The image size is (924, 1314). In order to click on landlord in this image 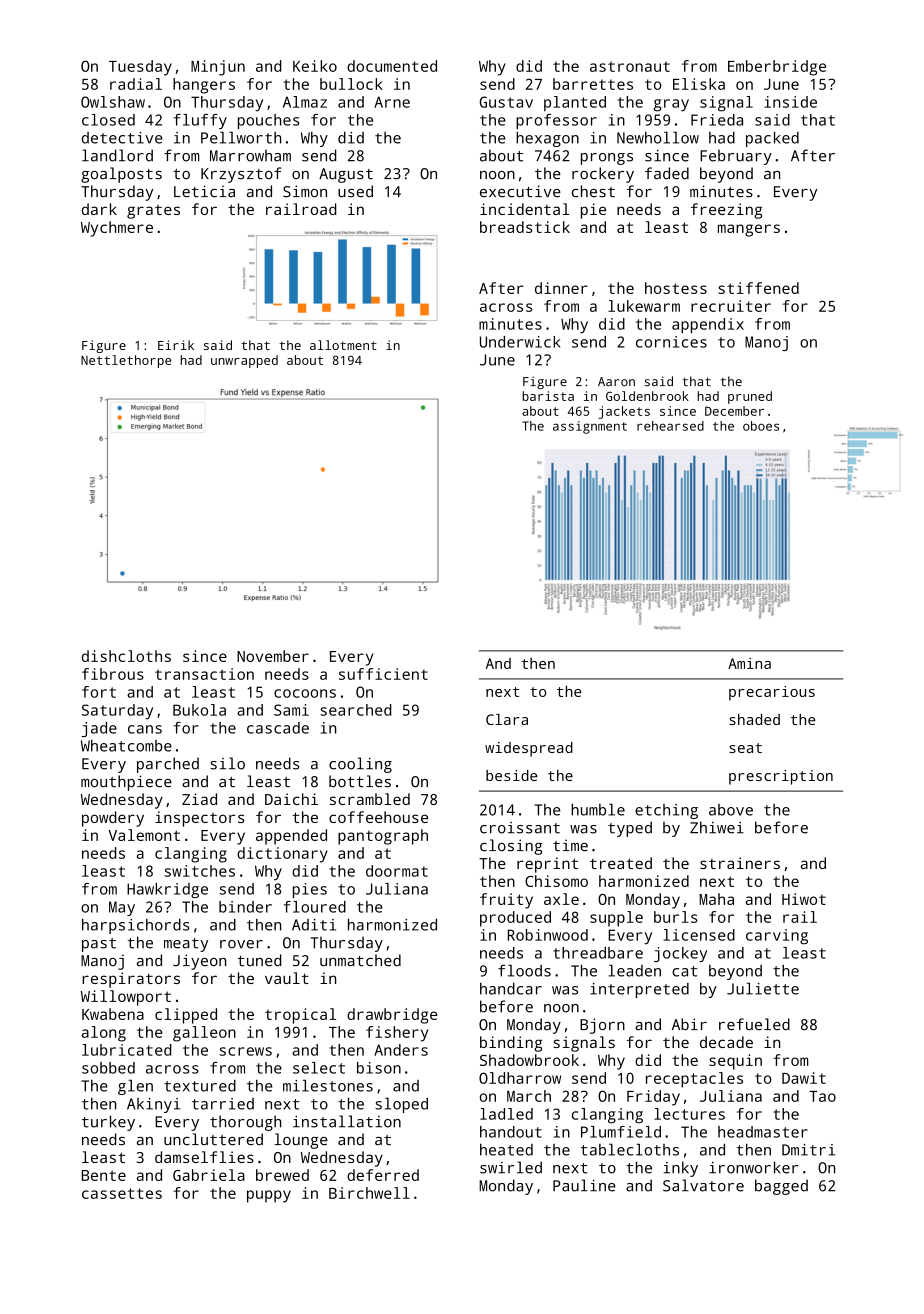, I will do `click(117, 155)`.
